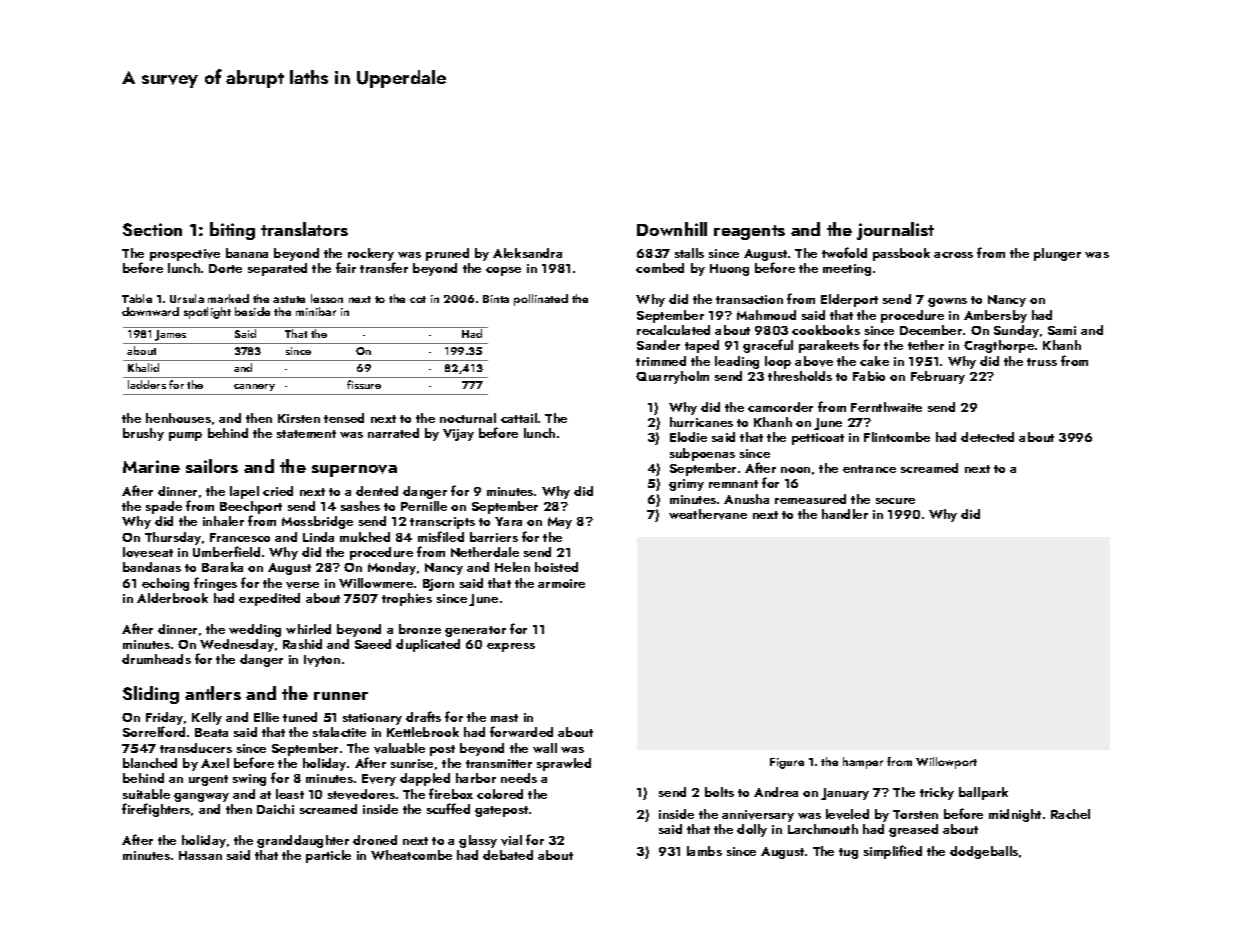 The width and height of the screenshot is (1233, 952). Describe the element at coordinates (848, 853) in the screenshot. I see `tug` at that location.
